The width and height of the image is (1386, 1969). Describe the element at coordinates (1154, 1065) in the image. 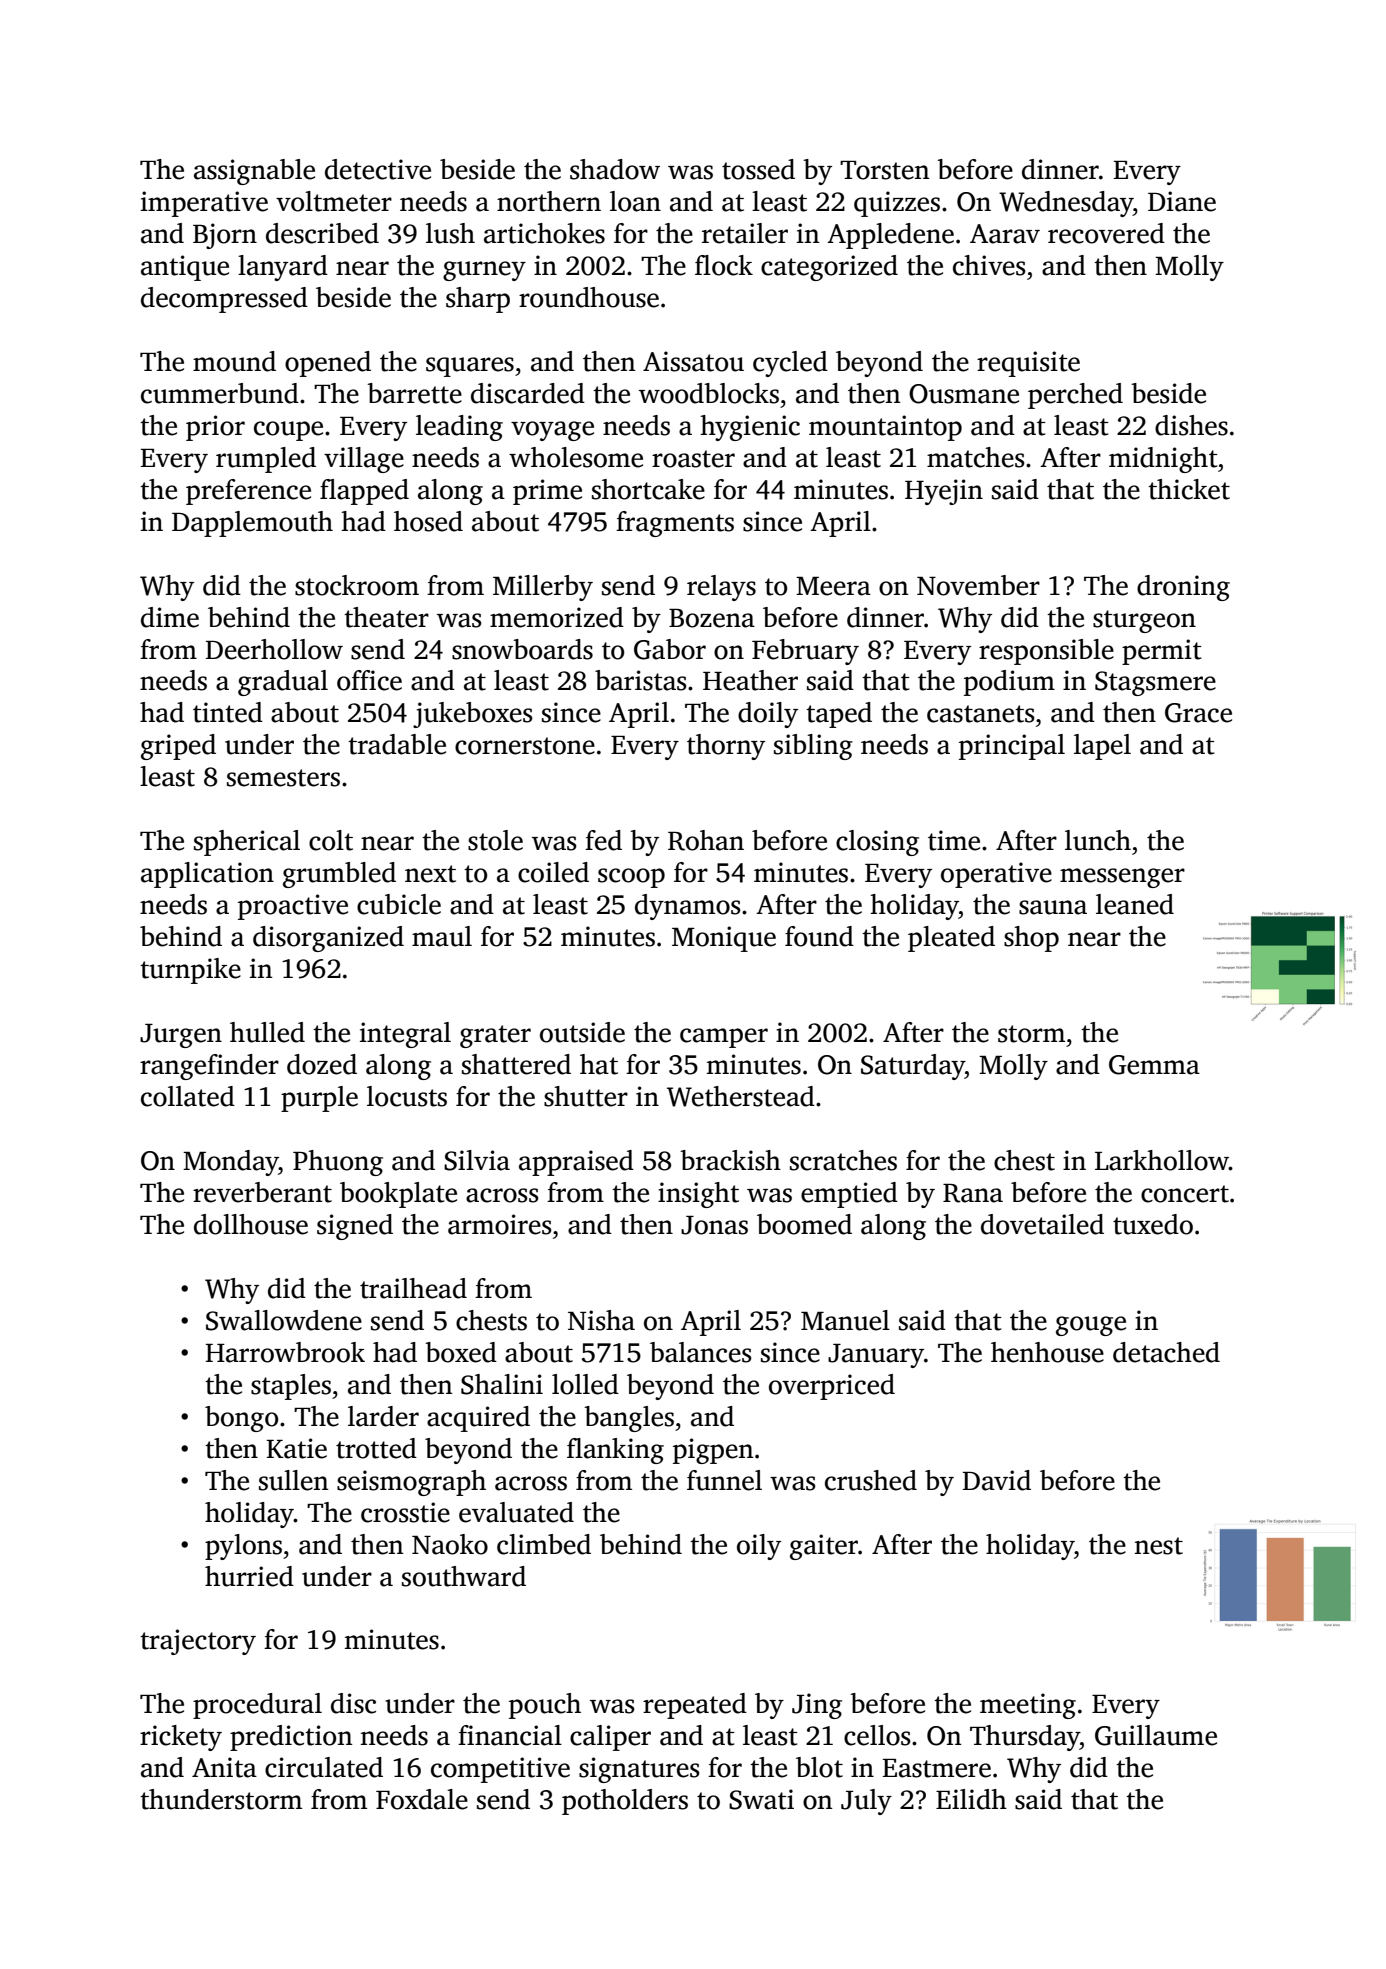

I see `Gemma` at that location.
